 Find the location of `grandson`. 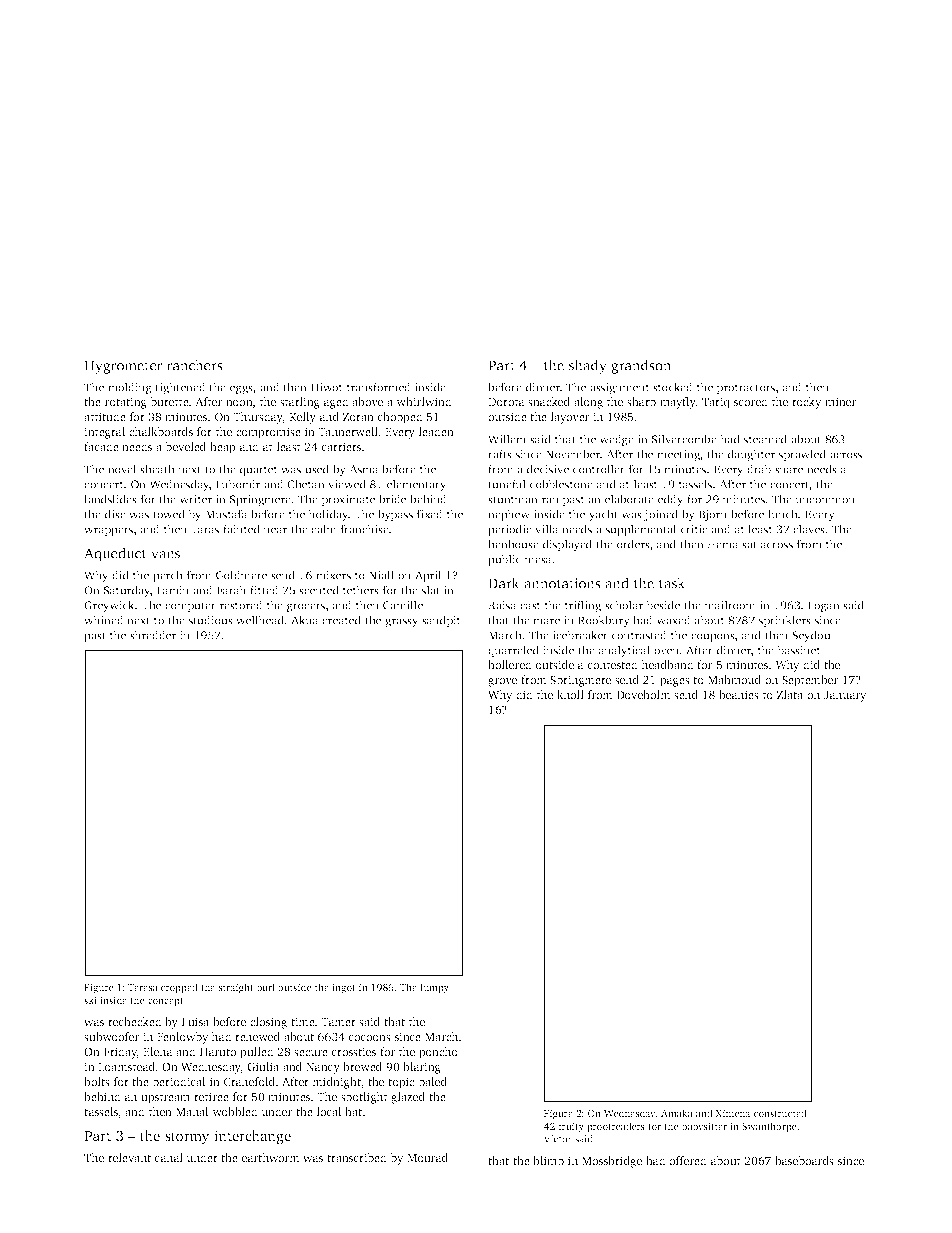

grandson is located at coordinates (641, 366).
